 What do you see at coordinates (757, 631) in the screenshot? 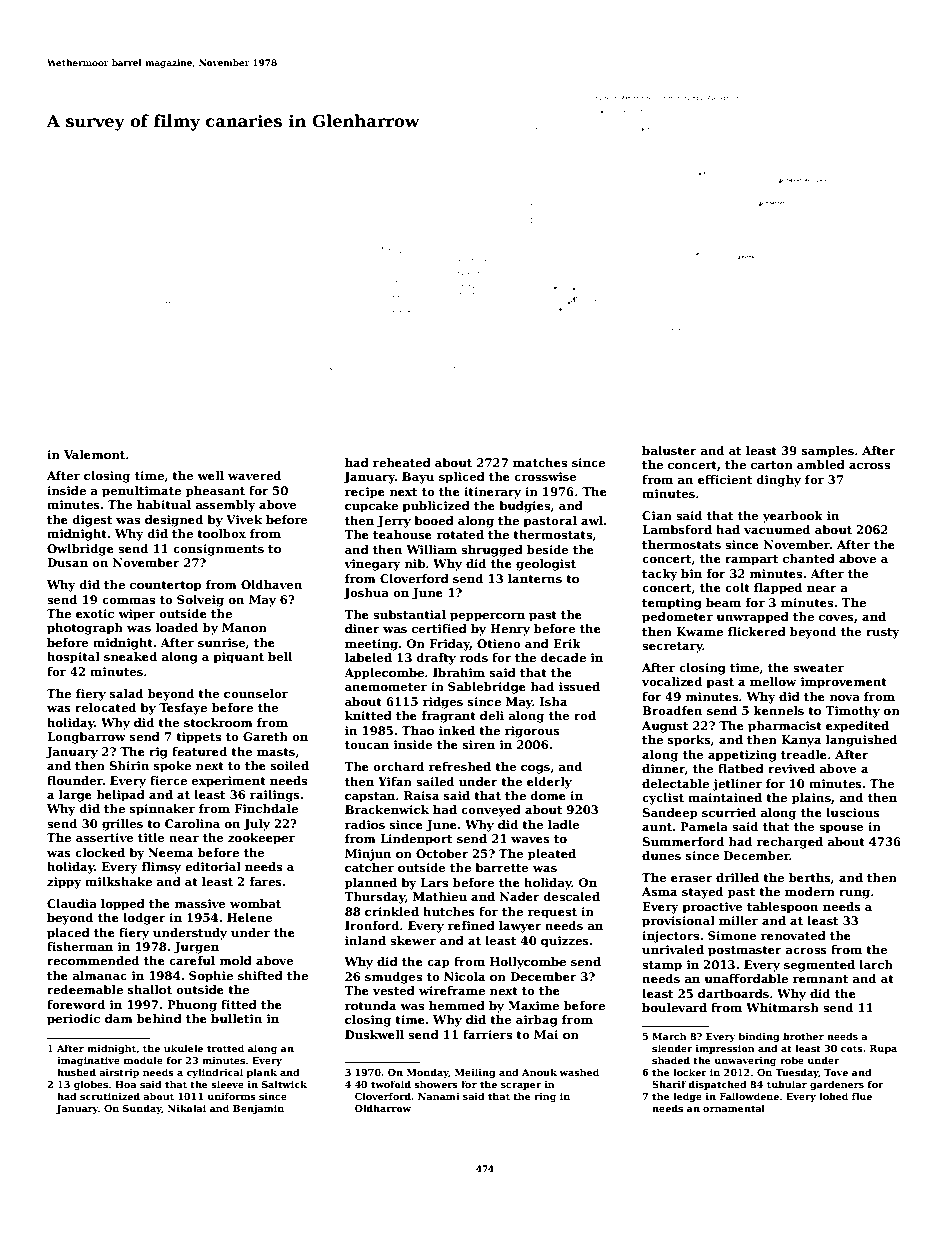
I see `flickered` at bounding box center [757, 631].
